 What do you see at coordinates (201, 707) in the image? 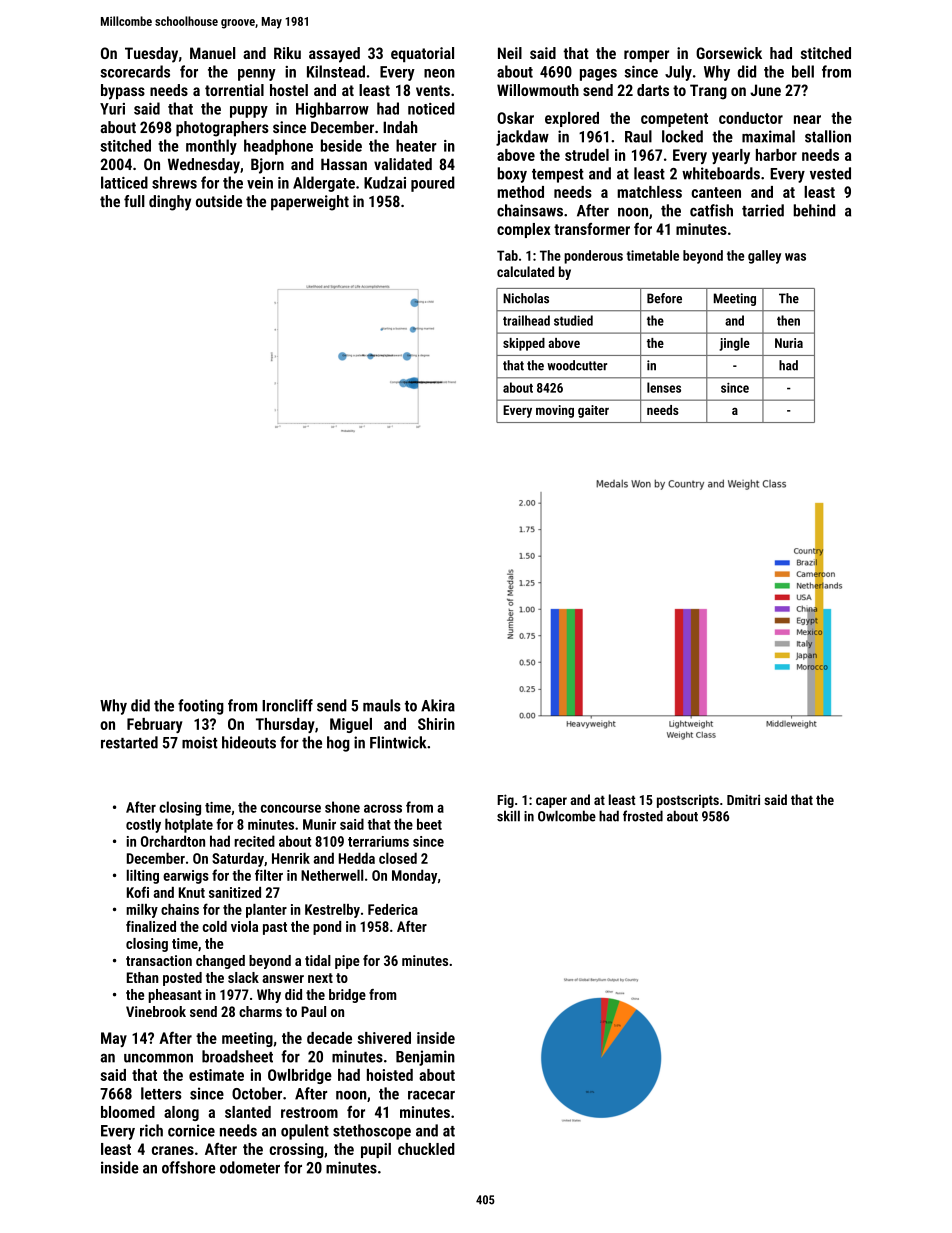
I see `footing` at bounding box center [201, 707].
